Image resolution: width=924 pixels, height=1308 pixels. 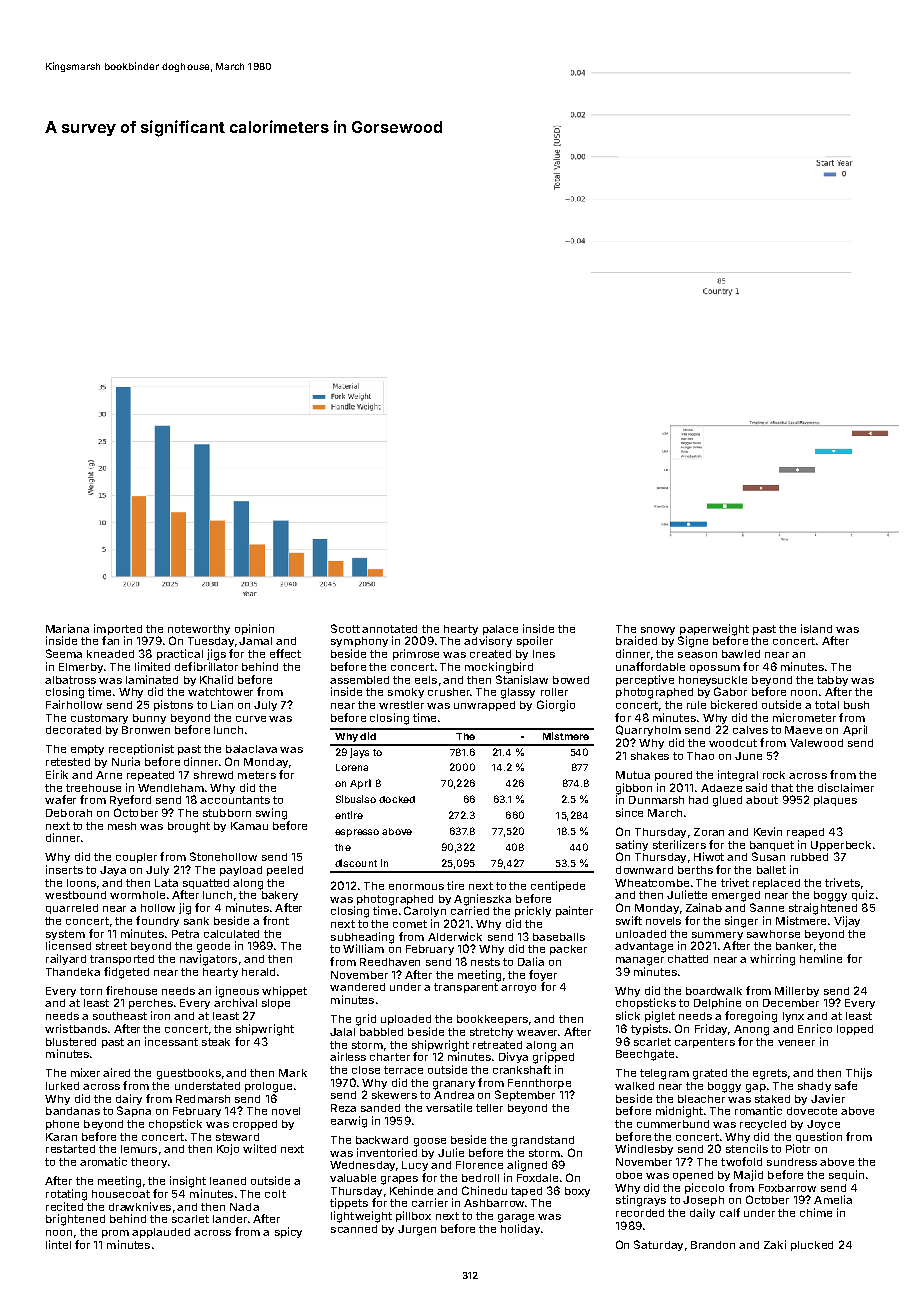 What do you see at coordinates (342, 1032) in the screenshot?
I see `Jalal` at bounding box center [342, 1032].
